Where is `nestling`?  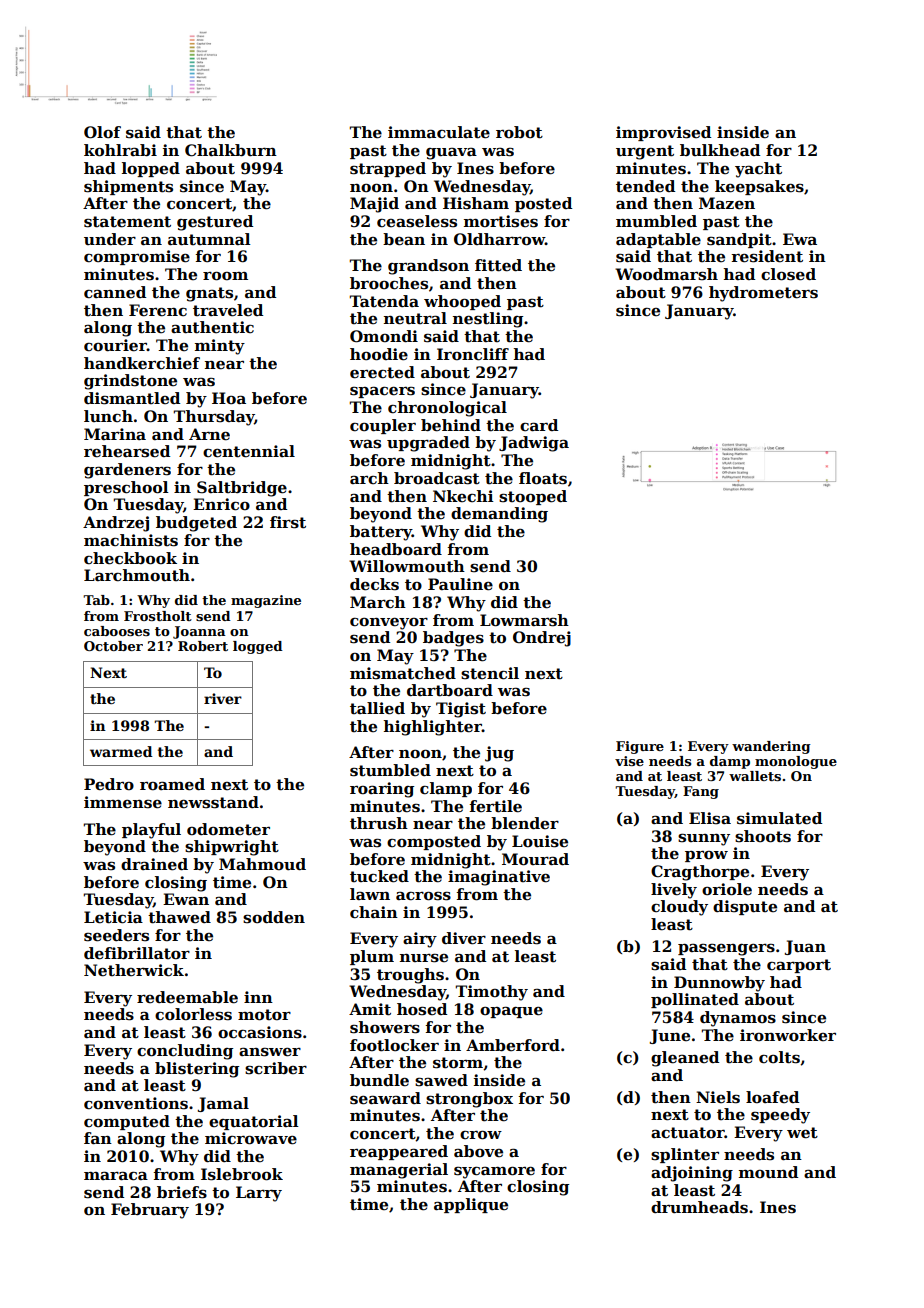
nestling is located at coordinates (488, 320).
